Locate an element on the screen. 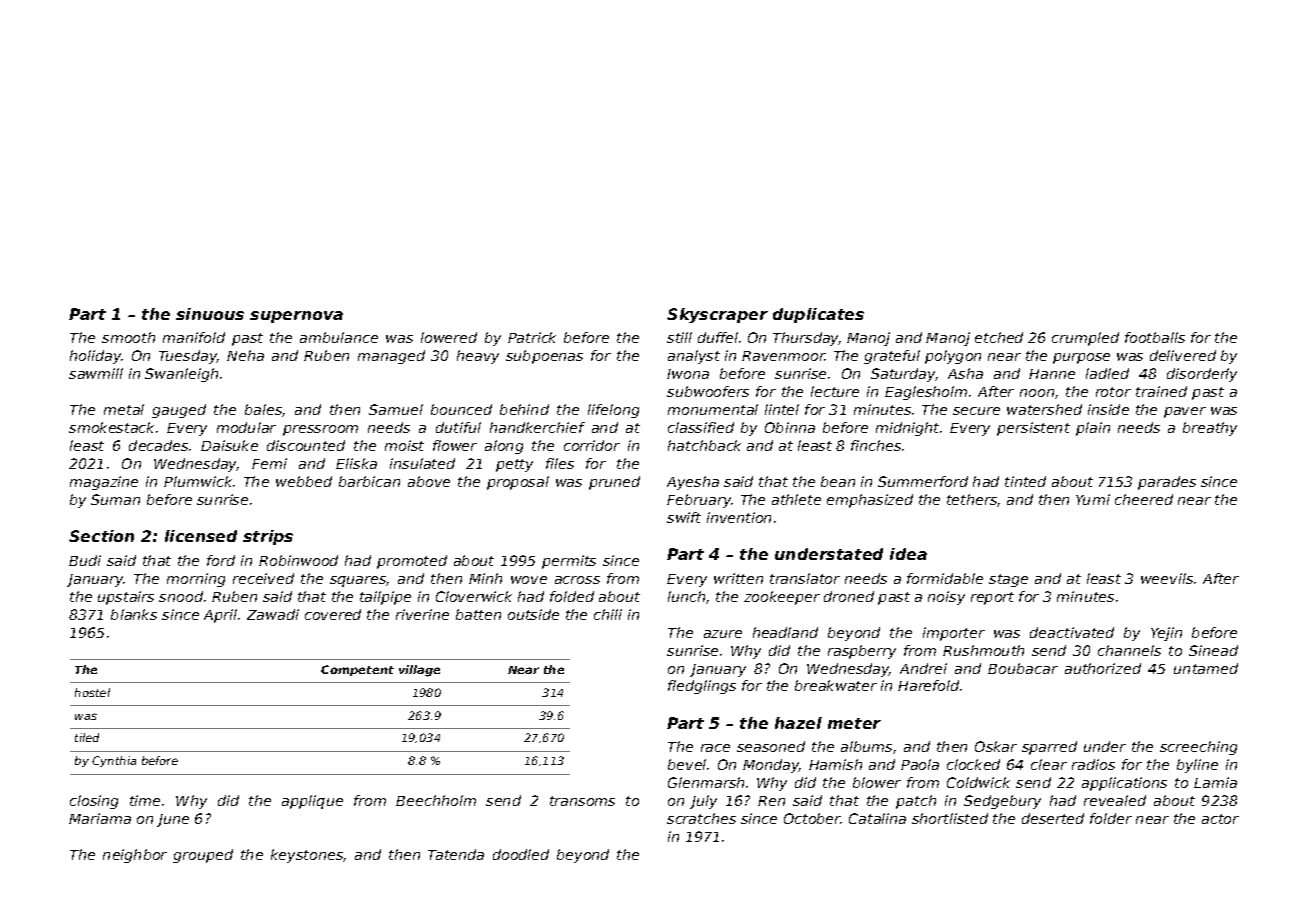 The width and height of the screenshot is (1308, 924). athlete is located at coordinates (796, 499).
